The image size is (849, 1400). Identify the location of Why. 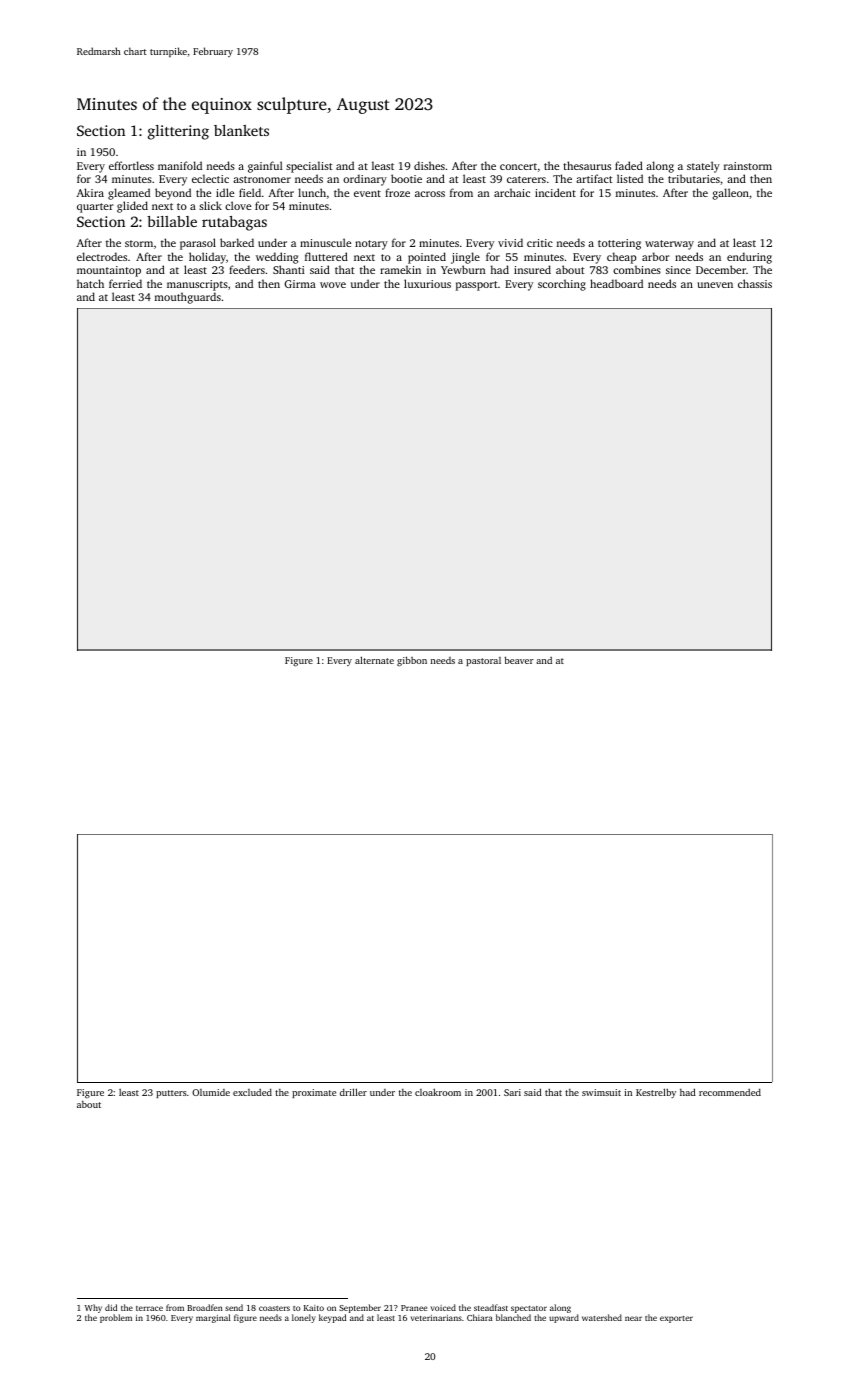
(93, 1308).
